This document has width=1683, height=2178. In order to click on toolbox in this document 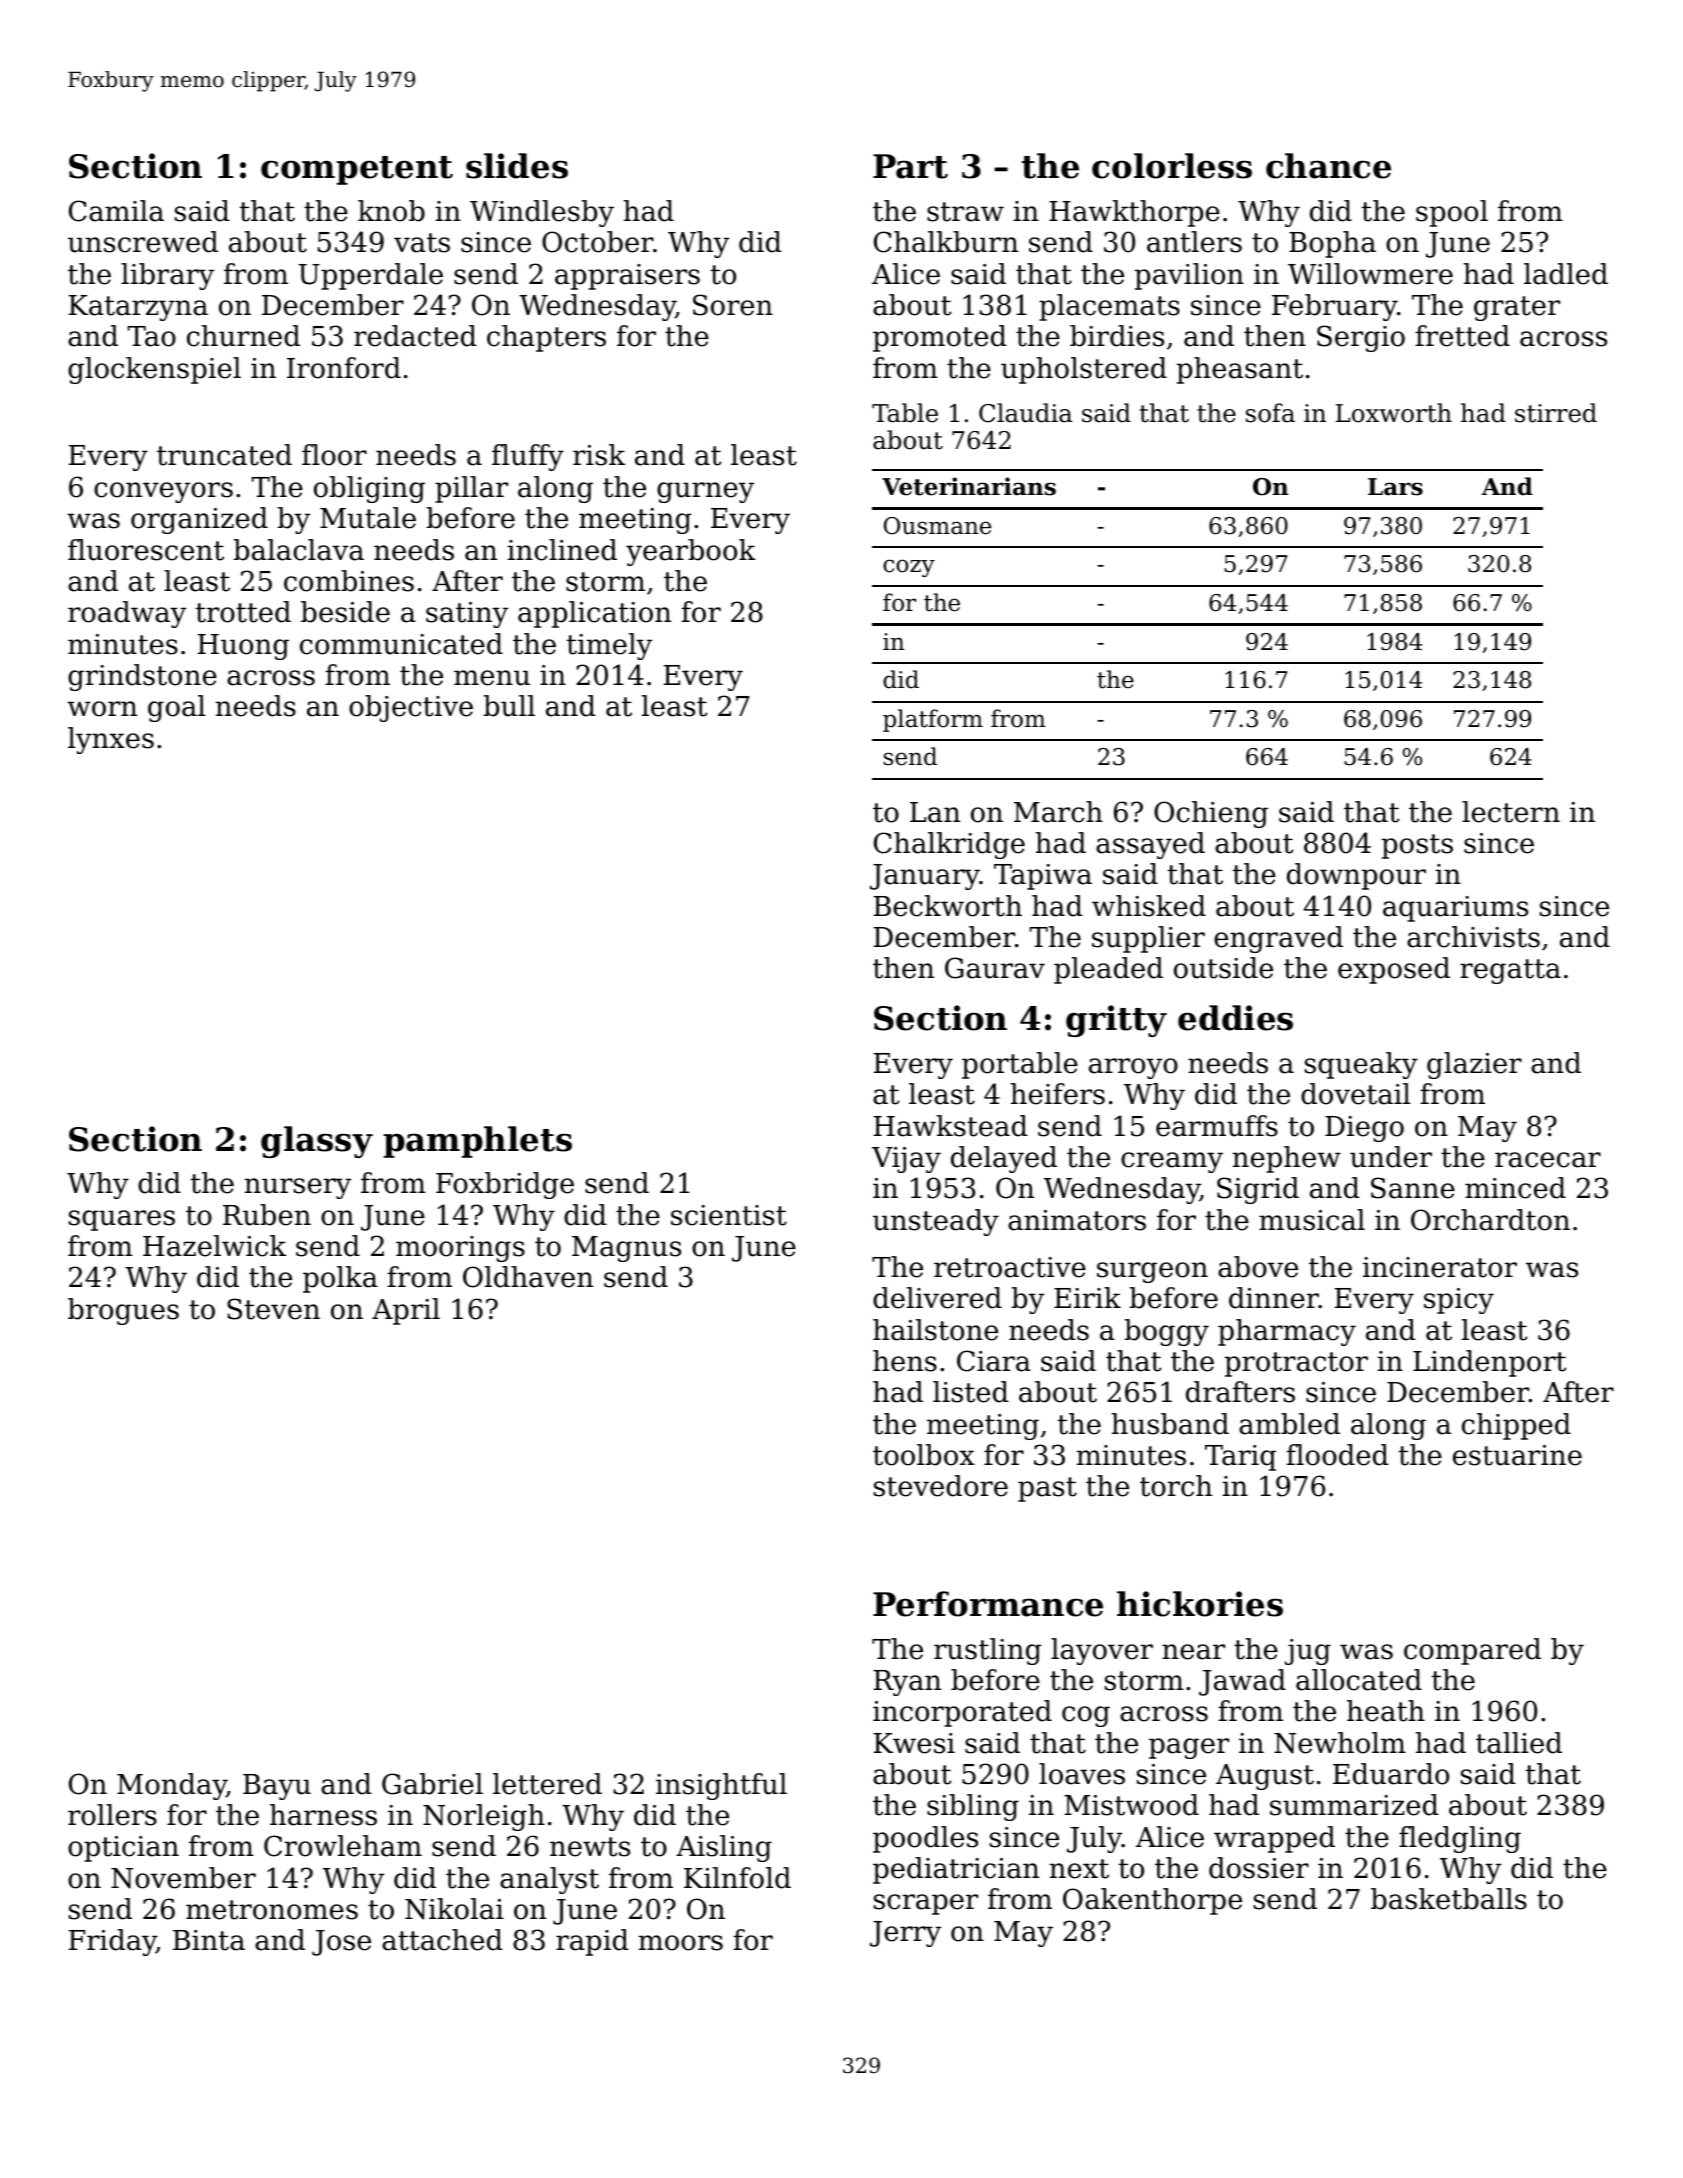, I will do `click(924, 1455)`.
